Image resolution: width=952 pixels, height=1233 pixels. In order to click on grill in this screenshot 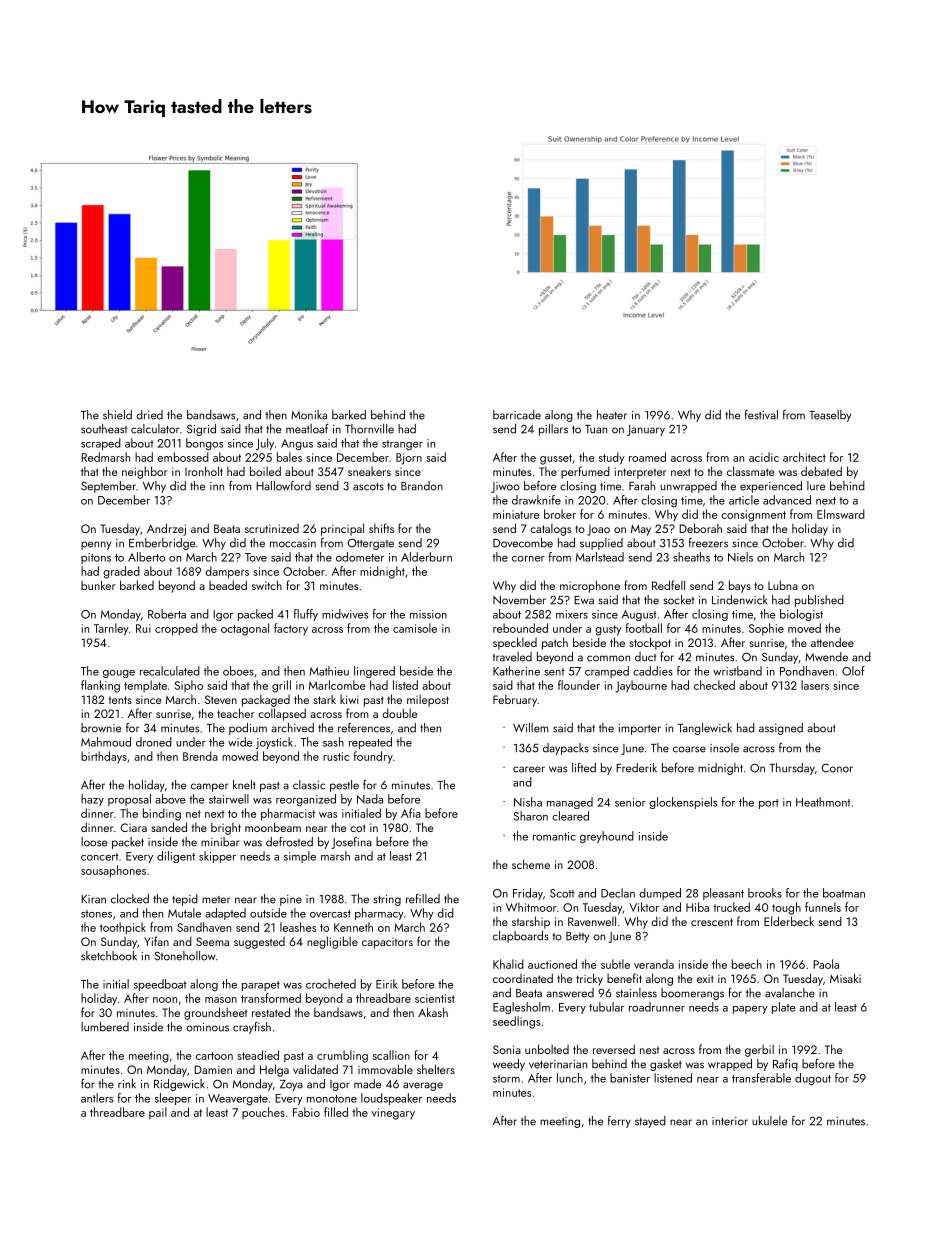, I will do `click(281, 686)`.
